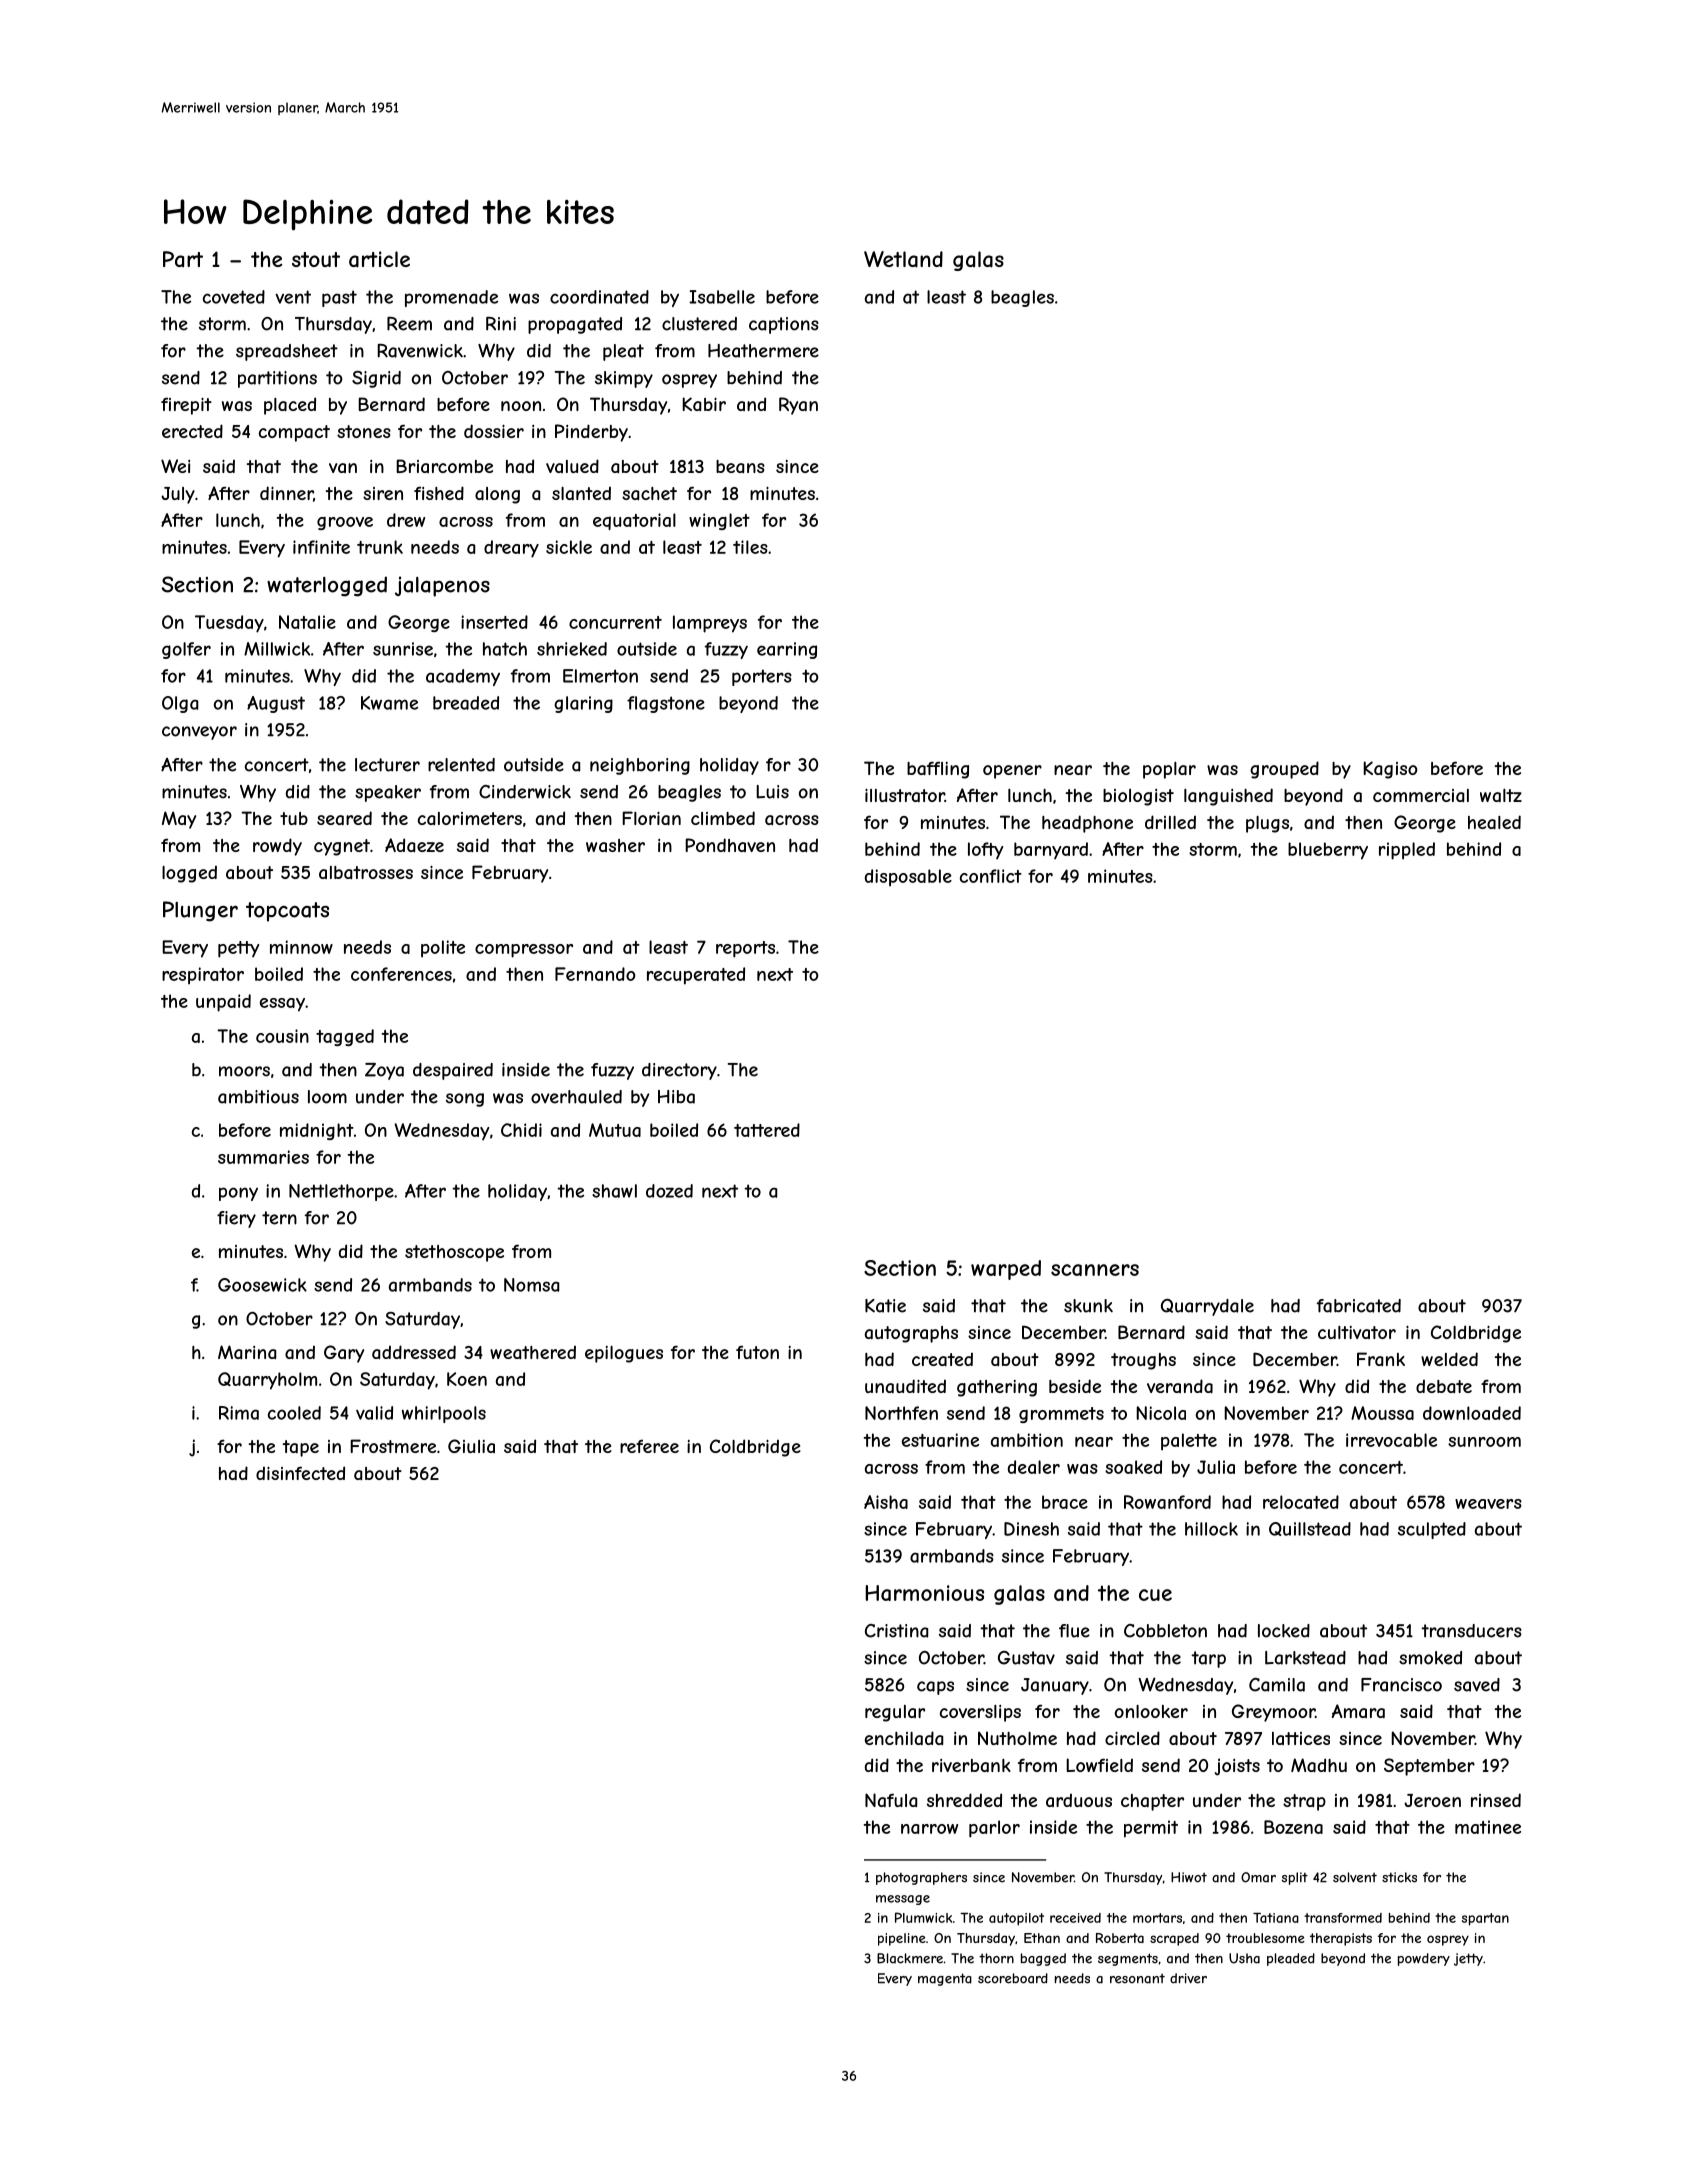 This screenshot has height=2178, width=1683. Describe the element at coordinates (891, 1800) in the screenshot. I see `Nafula` at that location.
